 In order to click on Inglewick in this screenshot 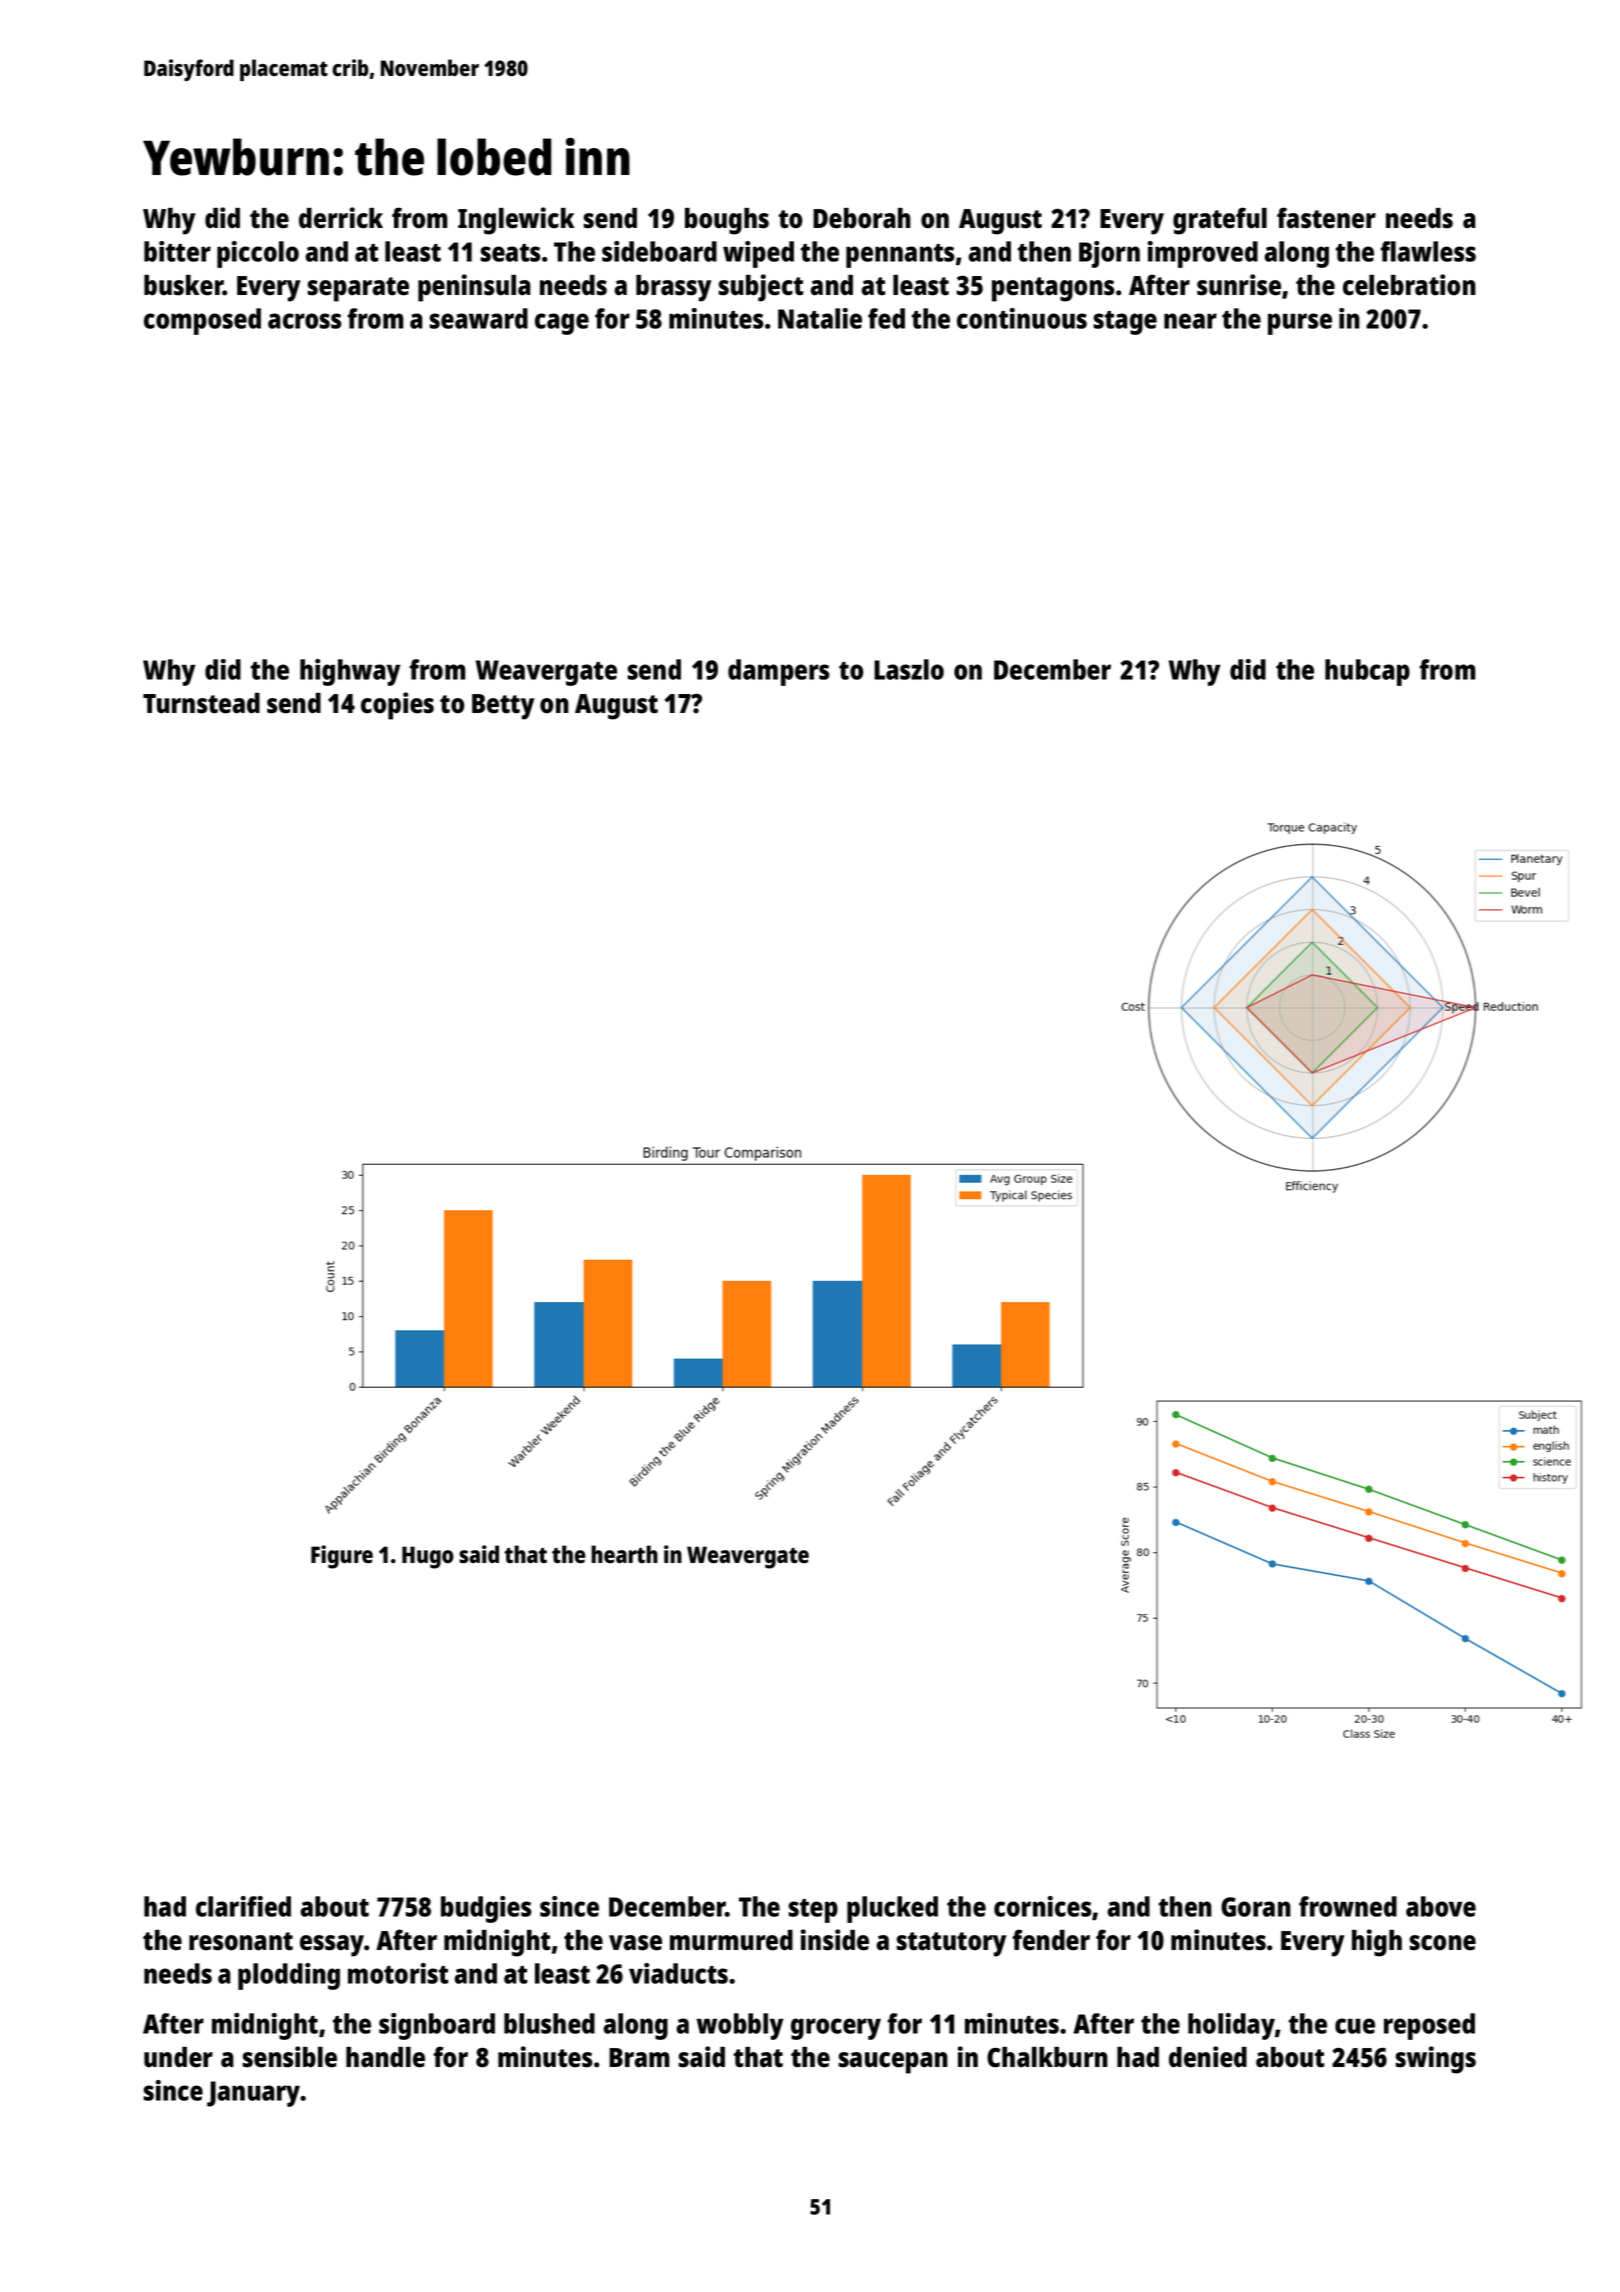, I will do `click(516, 221)`.
